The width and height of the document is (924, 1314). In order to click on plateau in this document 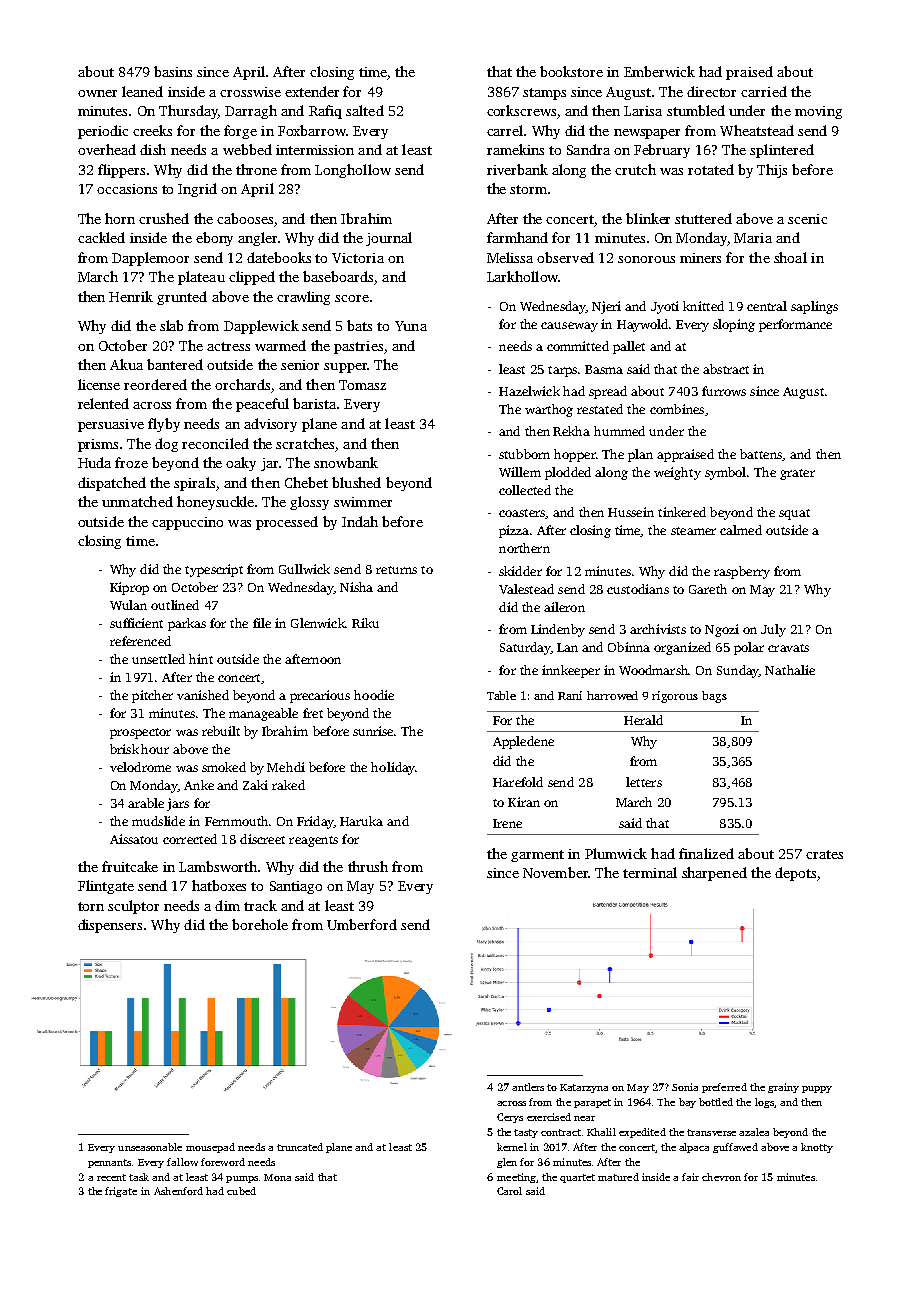, I will do `click(201, 278)`.
